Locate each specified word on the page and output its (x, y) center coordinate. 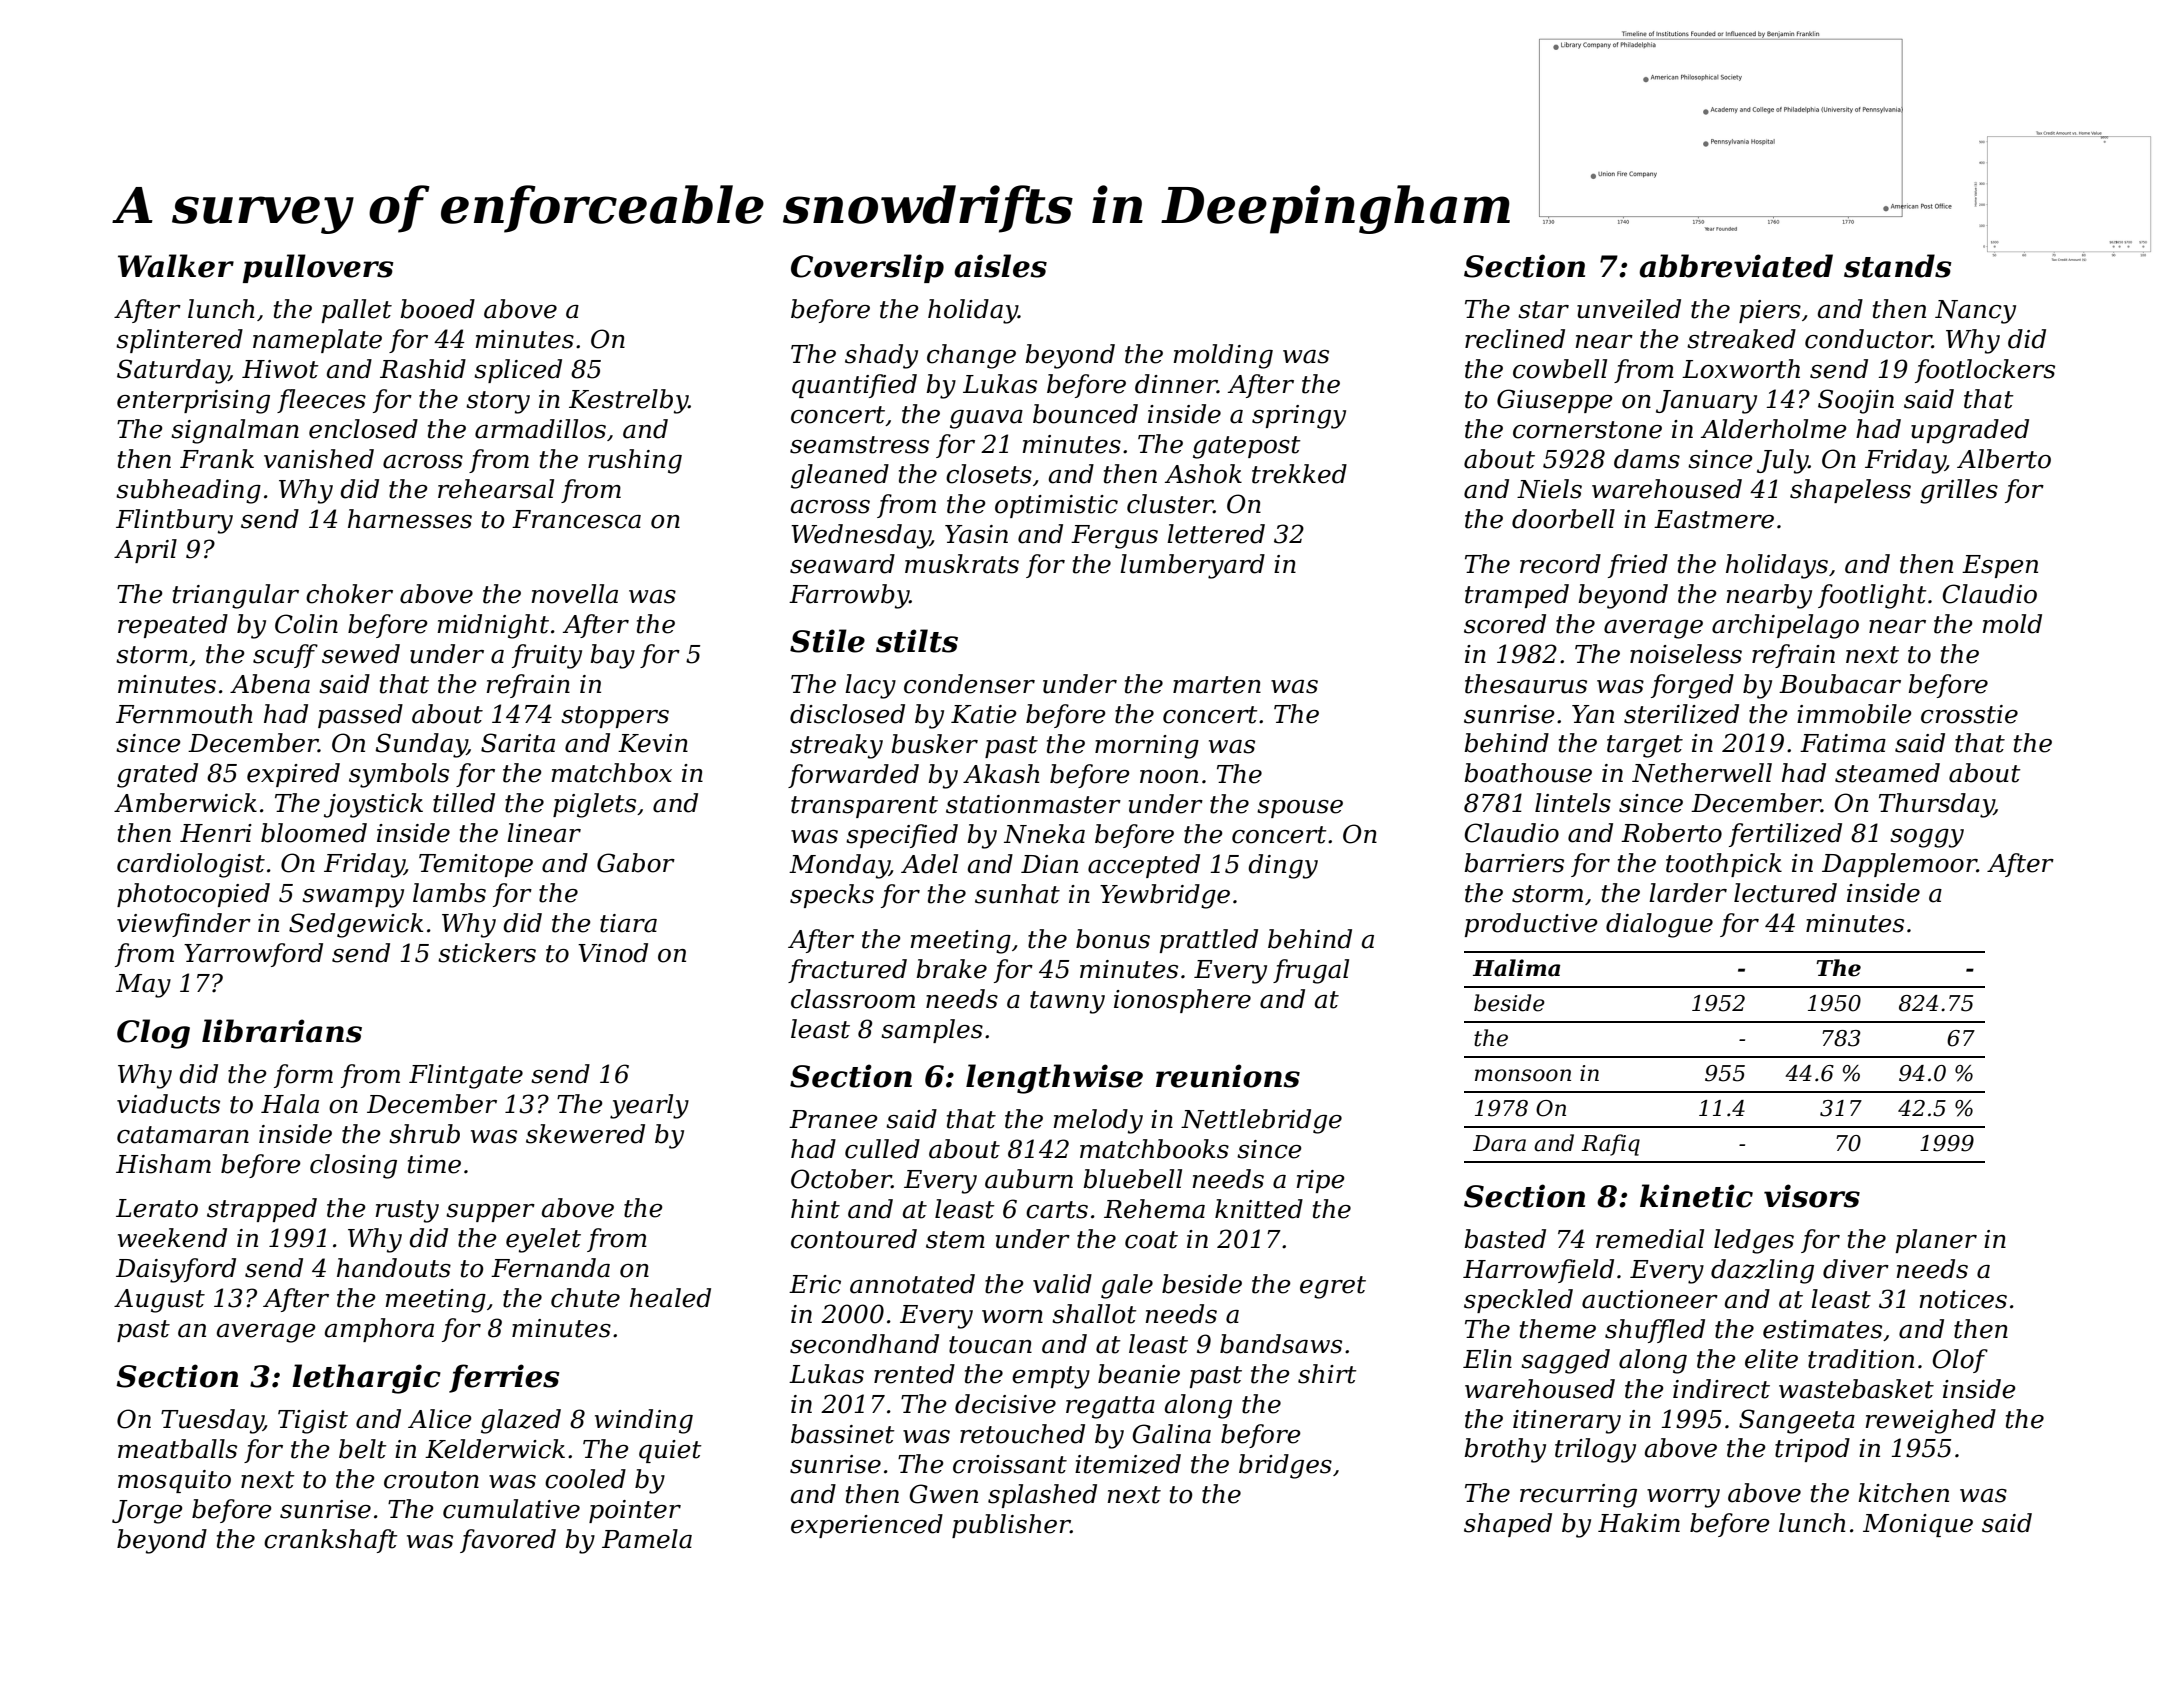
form (303, 1076)
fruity (547, 656)
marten (1217, 685)
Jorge (147, 1512)
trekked (1299, 474)
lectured (1785, 893)
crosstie (1969, 714)
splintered (179, 341)
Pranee (833, 1119)
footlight (1872, 596)
